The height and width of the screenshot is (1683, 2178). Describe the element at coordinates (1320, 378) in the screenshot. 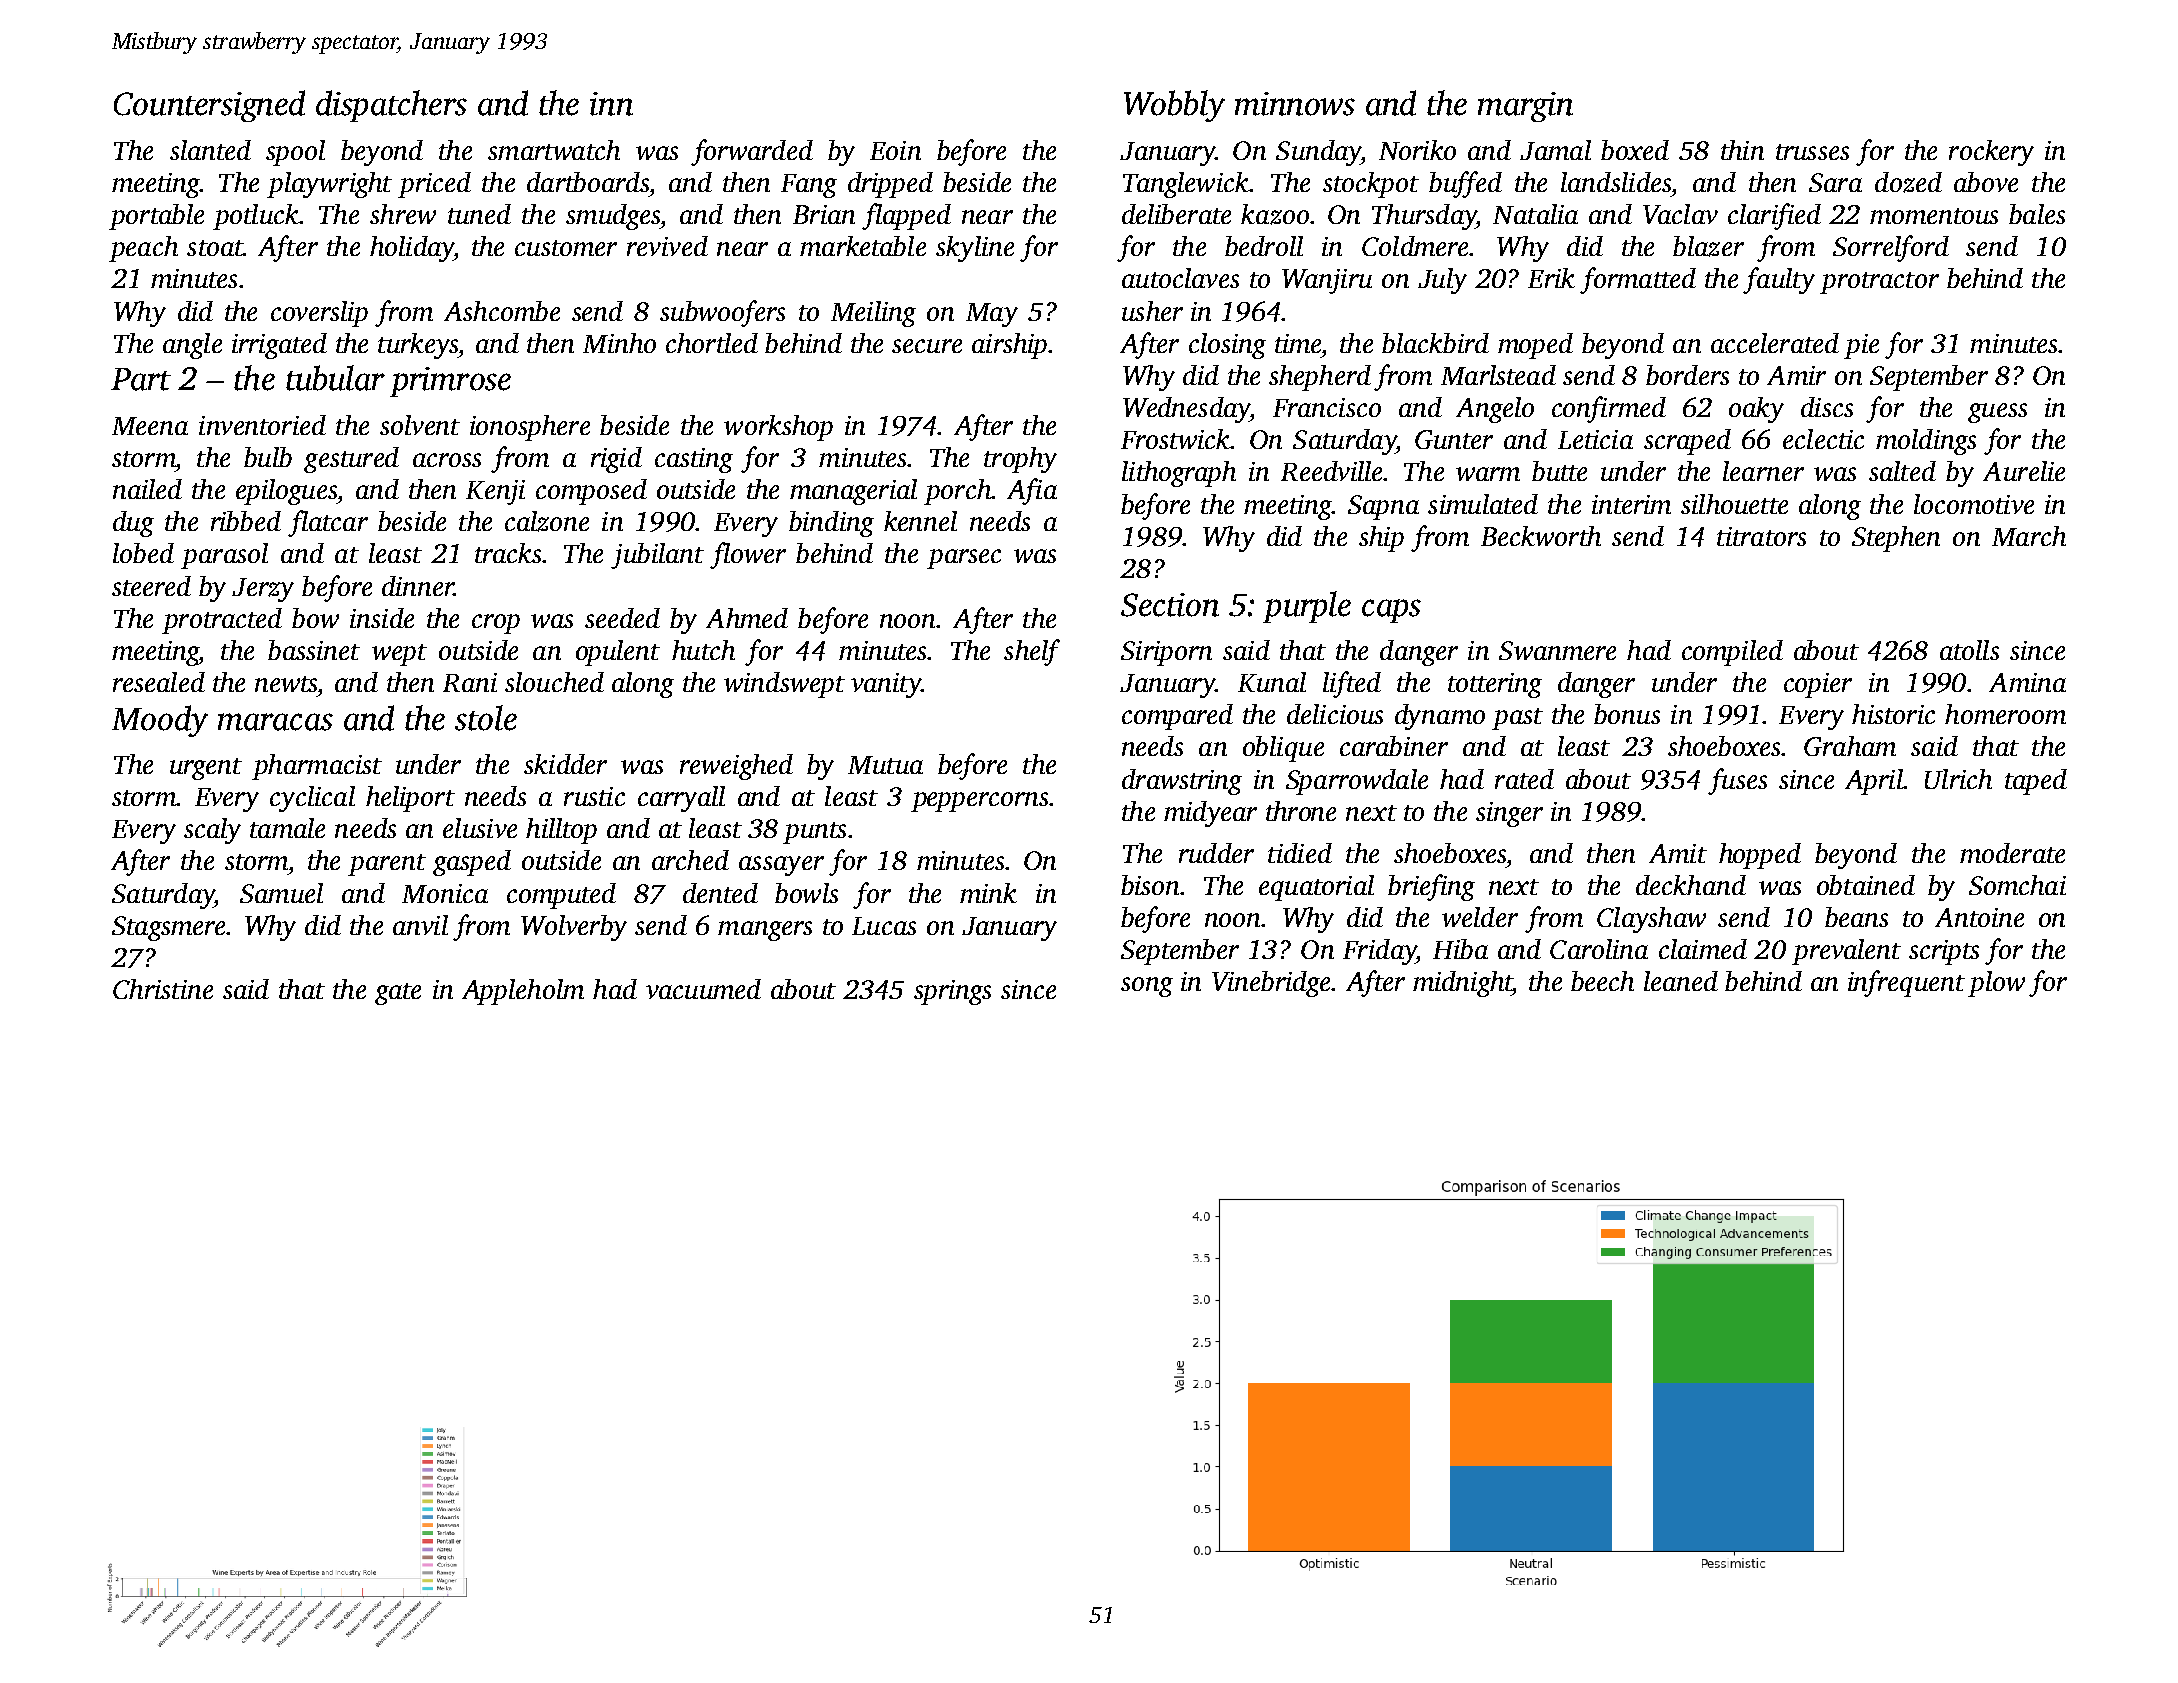

I see `shepherd` at that location.
